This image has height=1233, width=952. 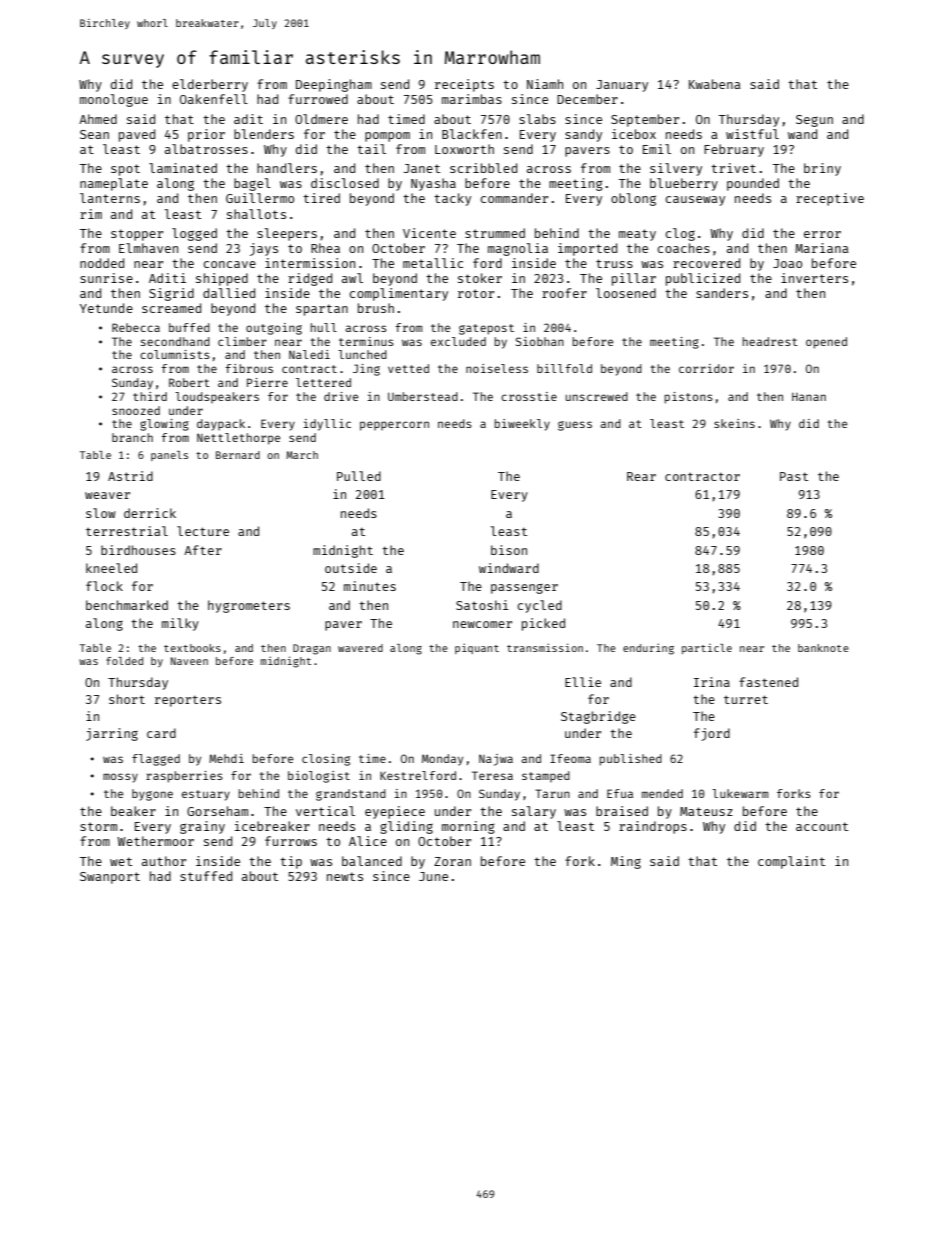 I want to click on Ming, so click(x=626, y=862).
